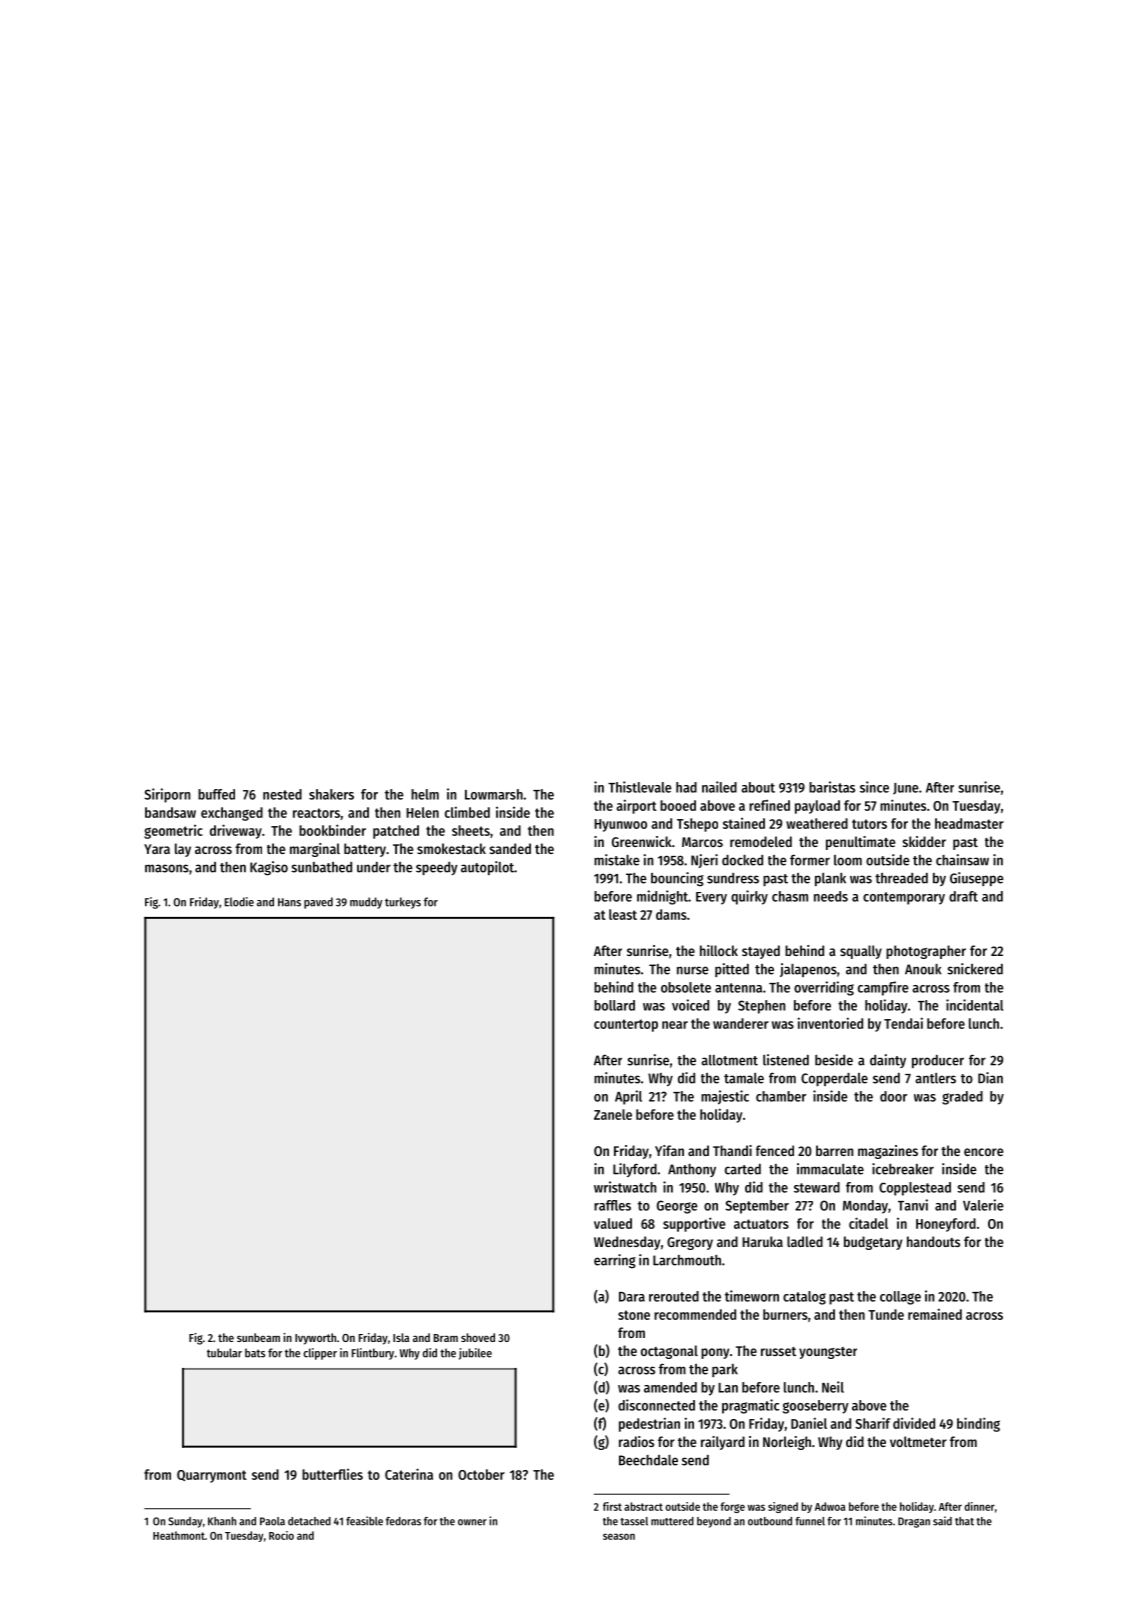 Image resolution: width=1148 pixels, height=1624 pixels. What do you see at coordinates (425, 794) in the screenshot?
I see `helm` at bounding box center [425, 794].
